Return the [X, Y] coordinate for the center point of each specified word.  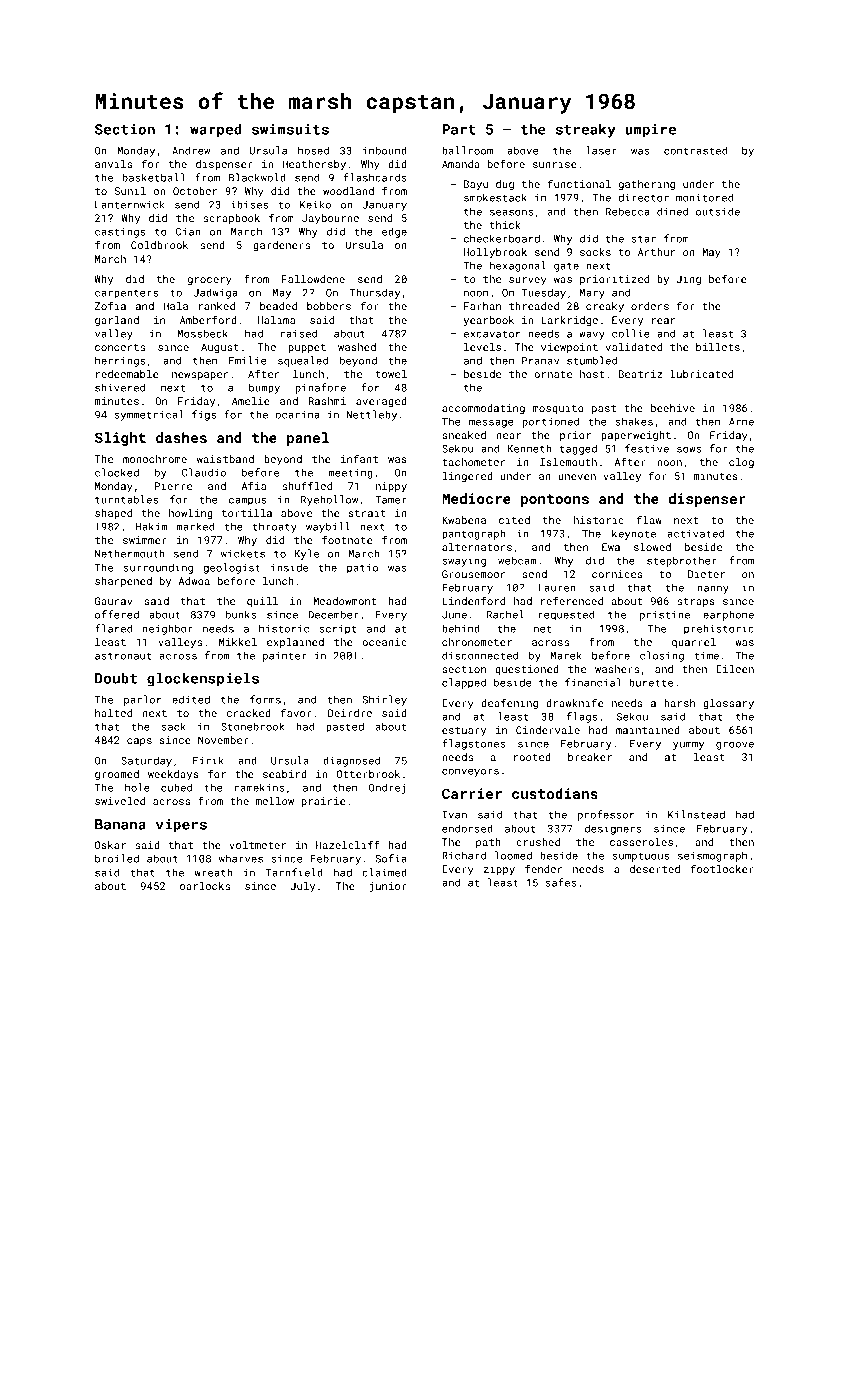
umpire [650, 131]
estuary [464, 731]
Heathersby [314, 165]
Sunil [130, 191]
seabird [285, 774]
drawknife [574, 702]
